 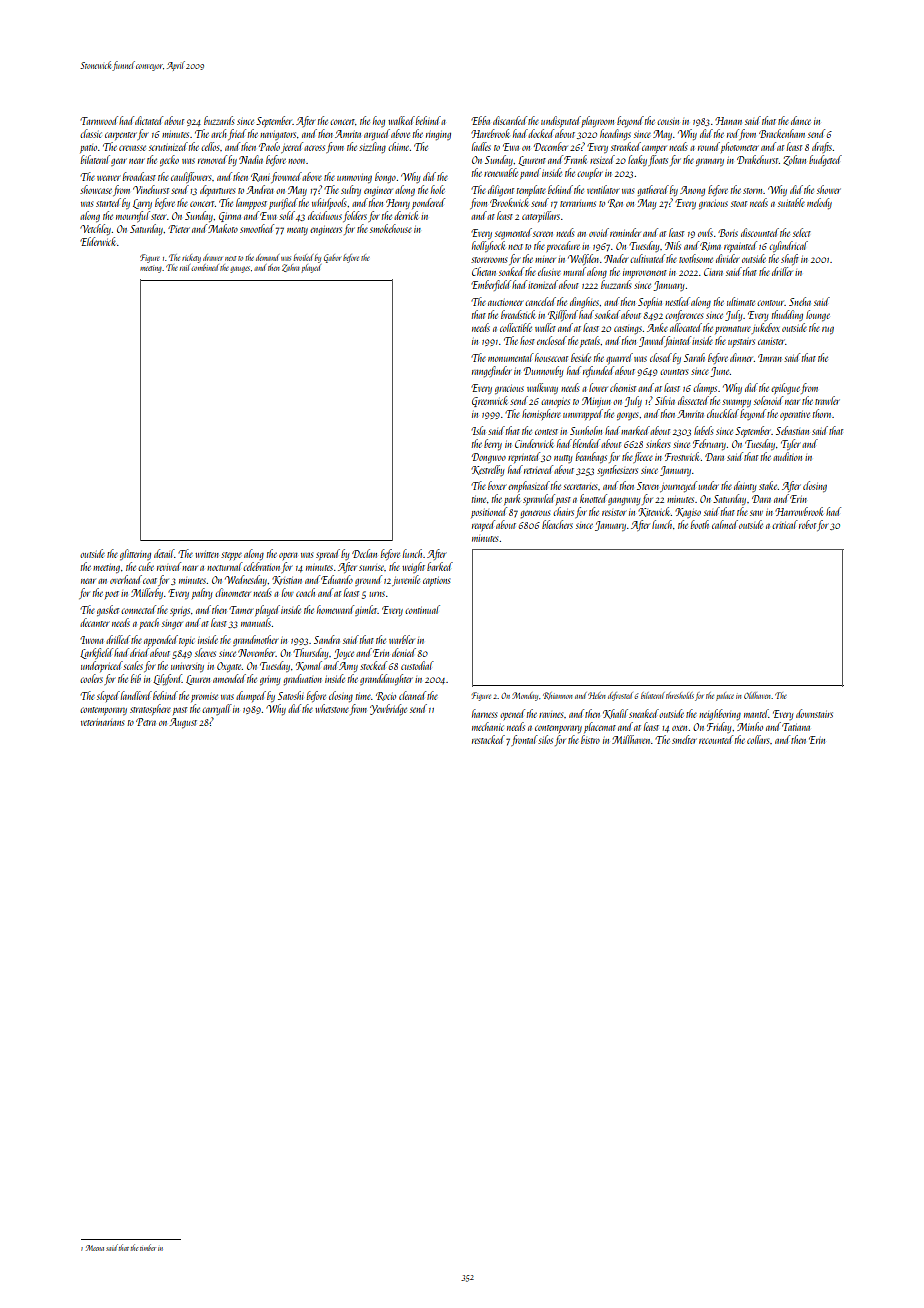 I want to click on navigators, so click(x=278, y=136).
